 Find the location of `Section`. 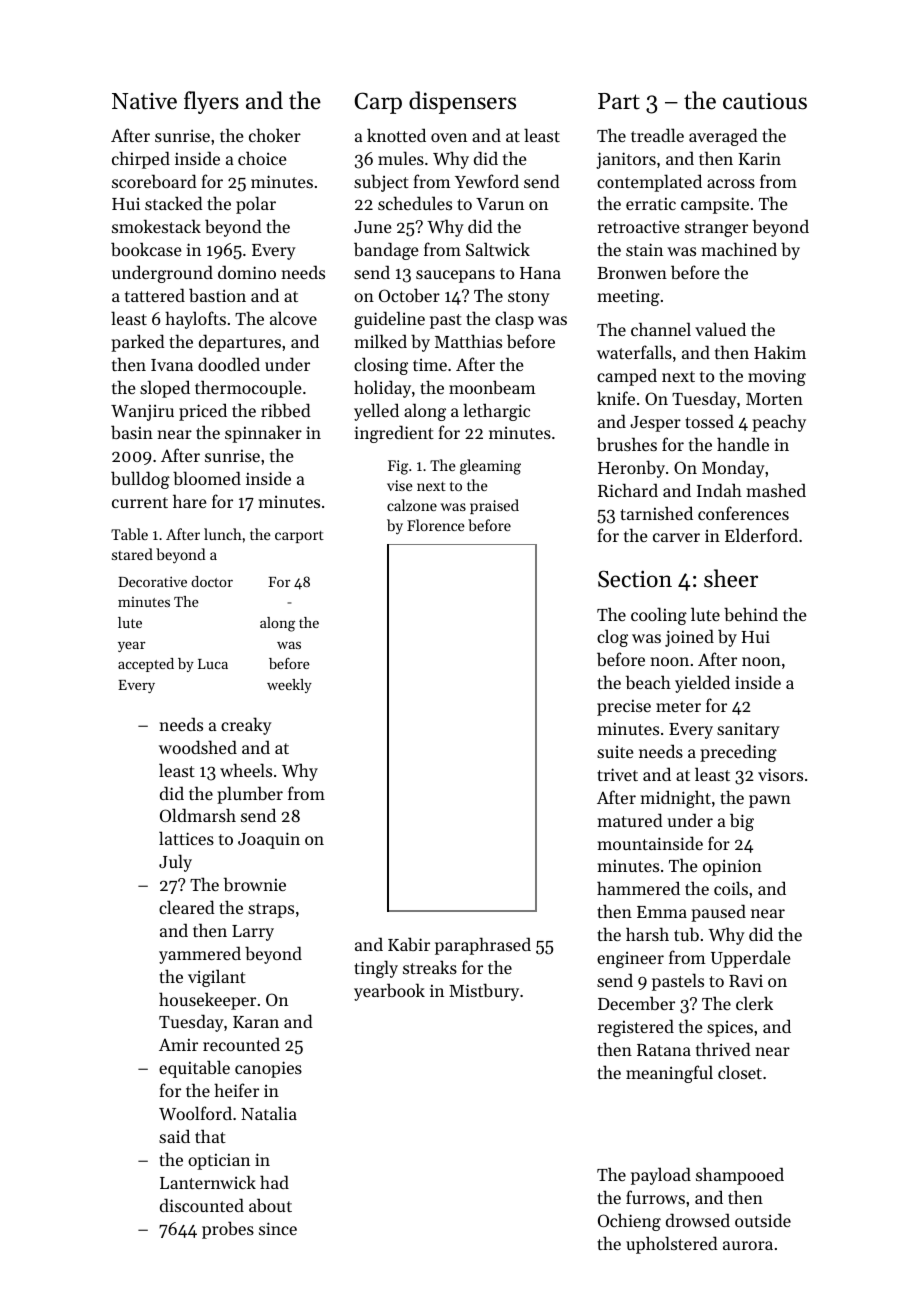

Section is located at coordinates (635, 579).
